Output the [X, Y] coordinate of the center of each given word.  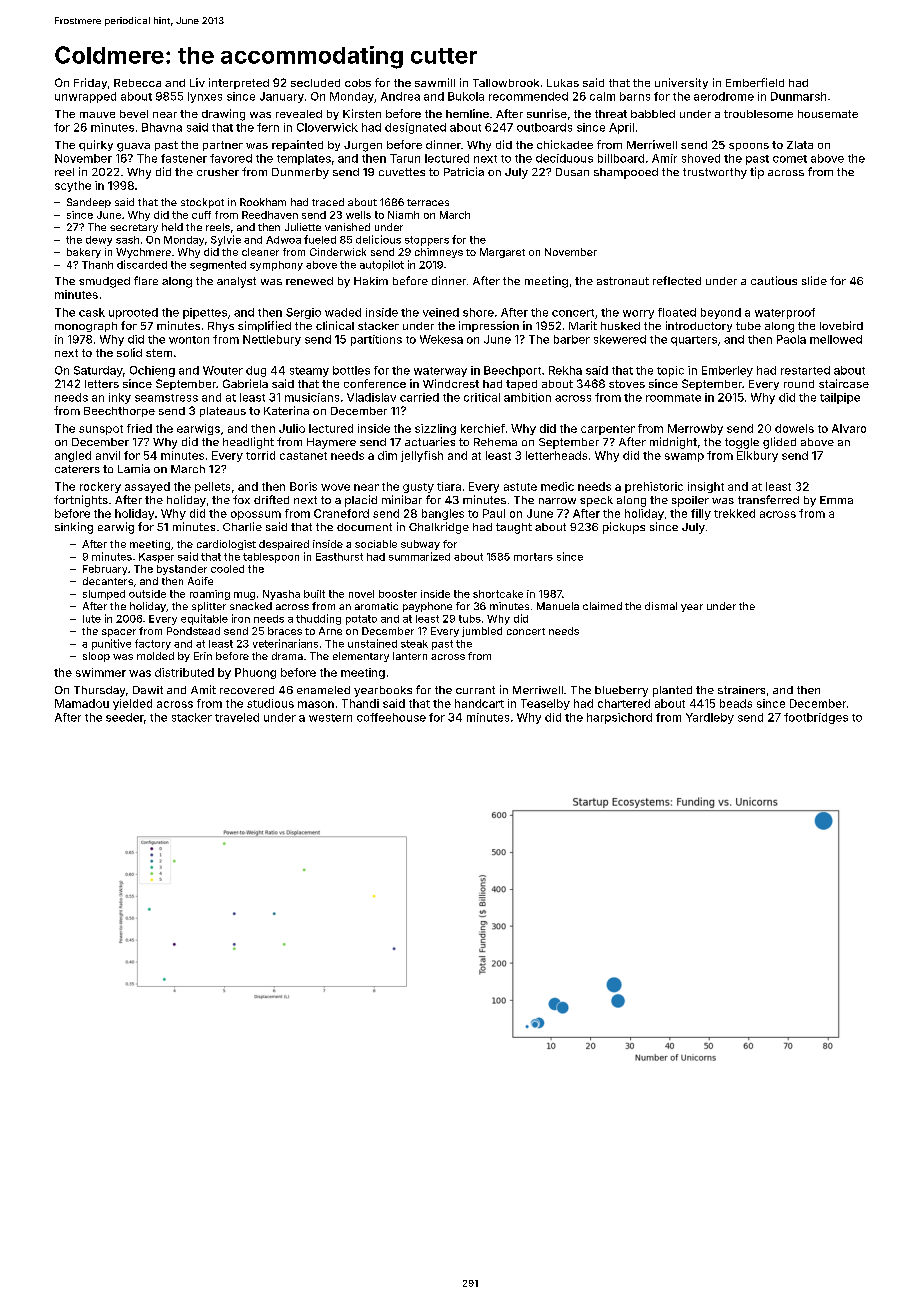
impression [489, 326]
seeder [125, 717]
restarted [805, 370]
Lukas [563, 83]
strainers [741, 690]
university [681, 83]
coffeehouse [391, 717]
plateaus [223, 412]
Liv [197, 82]
